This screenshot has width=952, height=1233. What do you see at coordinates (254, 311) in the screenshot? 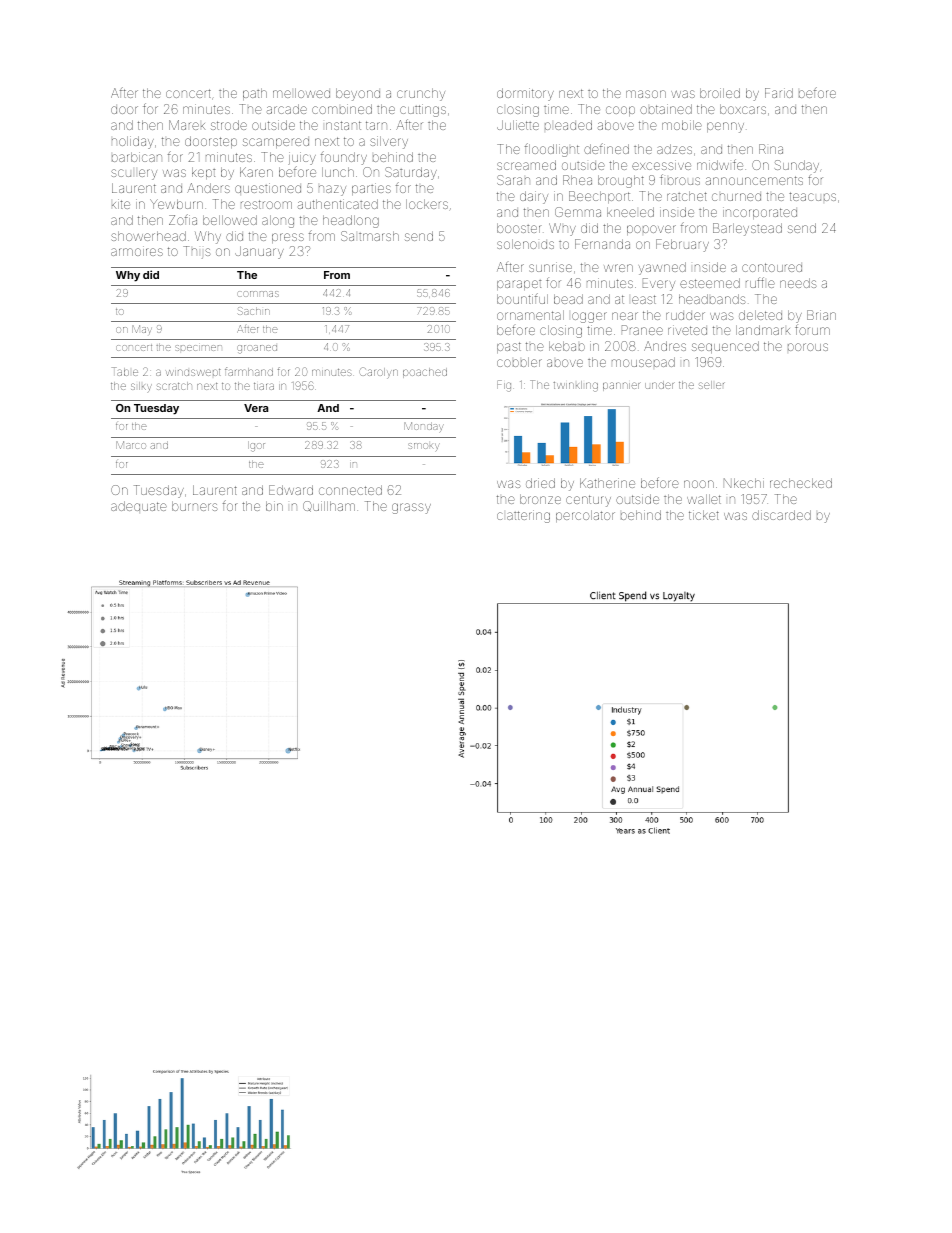
I see `Sachin` at bounding box center [254, 311].
